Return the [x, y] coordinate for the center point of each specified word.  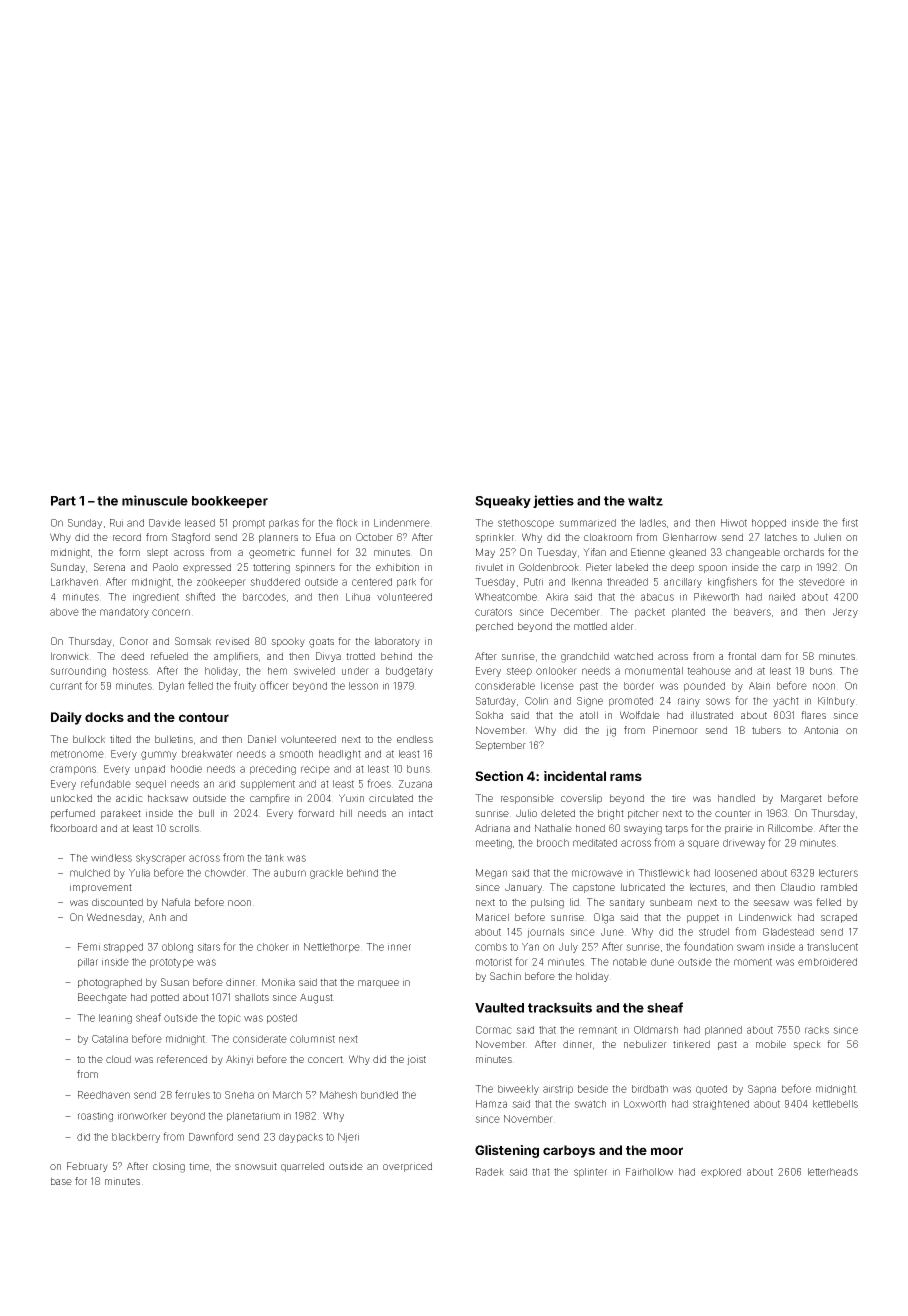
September [501, 746]
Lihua [358, 597]
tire [679, 798]
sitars [208, 947]
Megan [491, 874]
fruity [245, 686]
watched [633, 656]
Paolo [165, 567]
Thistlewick [664, 873]
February [87, 1167]
